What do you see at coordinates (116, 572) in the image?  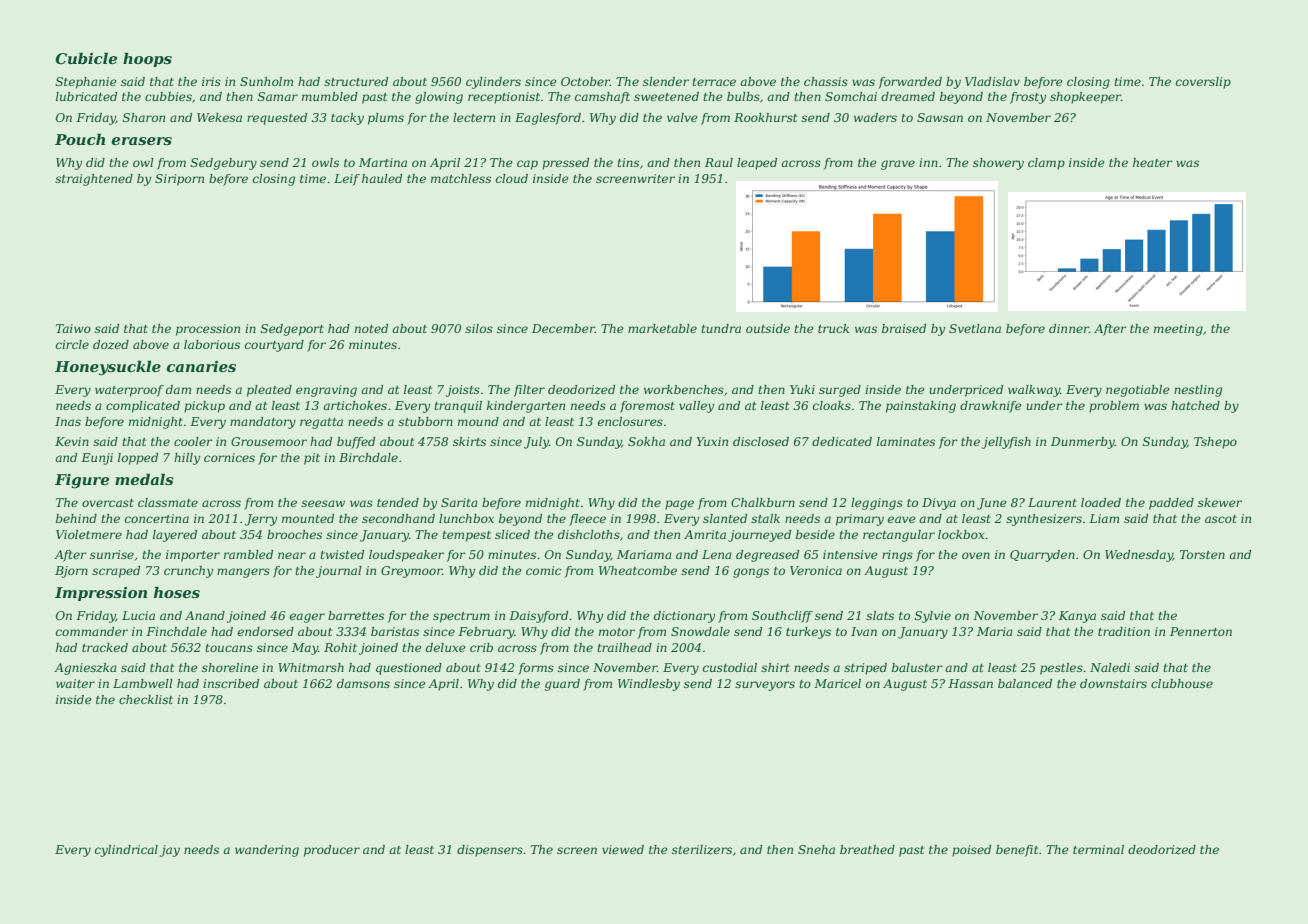 I see `scraped` at bounding box center [116, 572].
